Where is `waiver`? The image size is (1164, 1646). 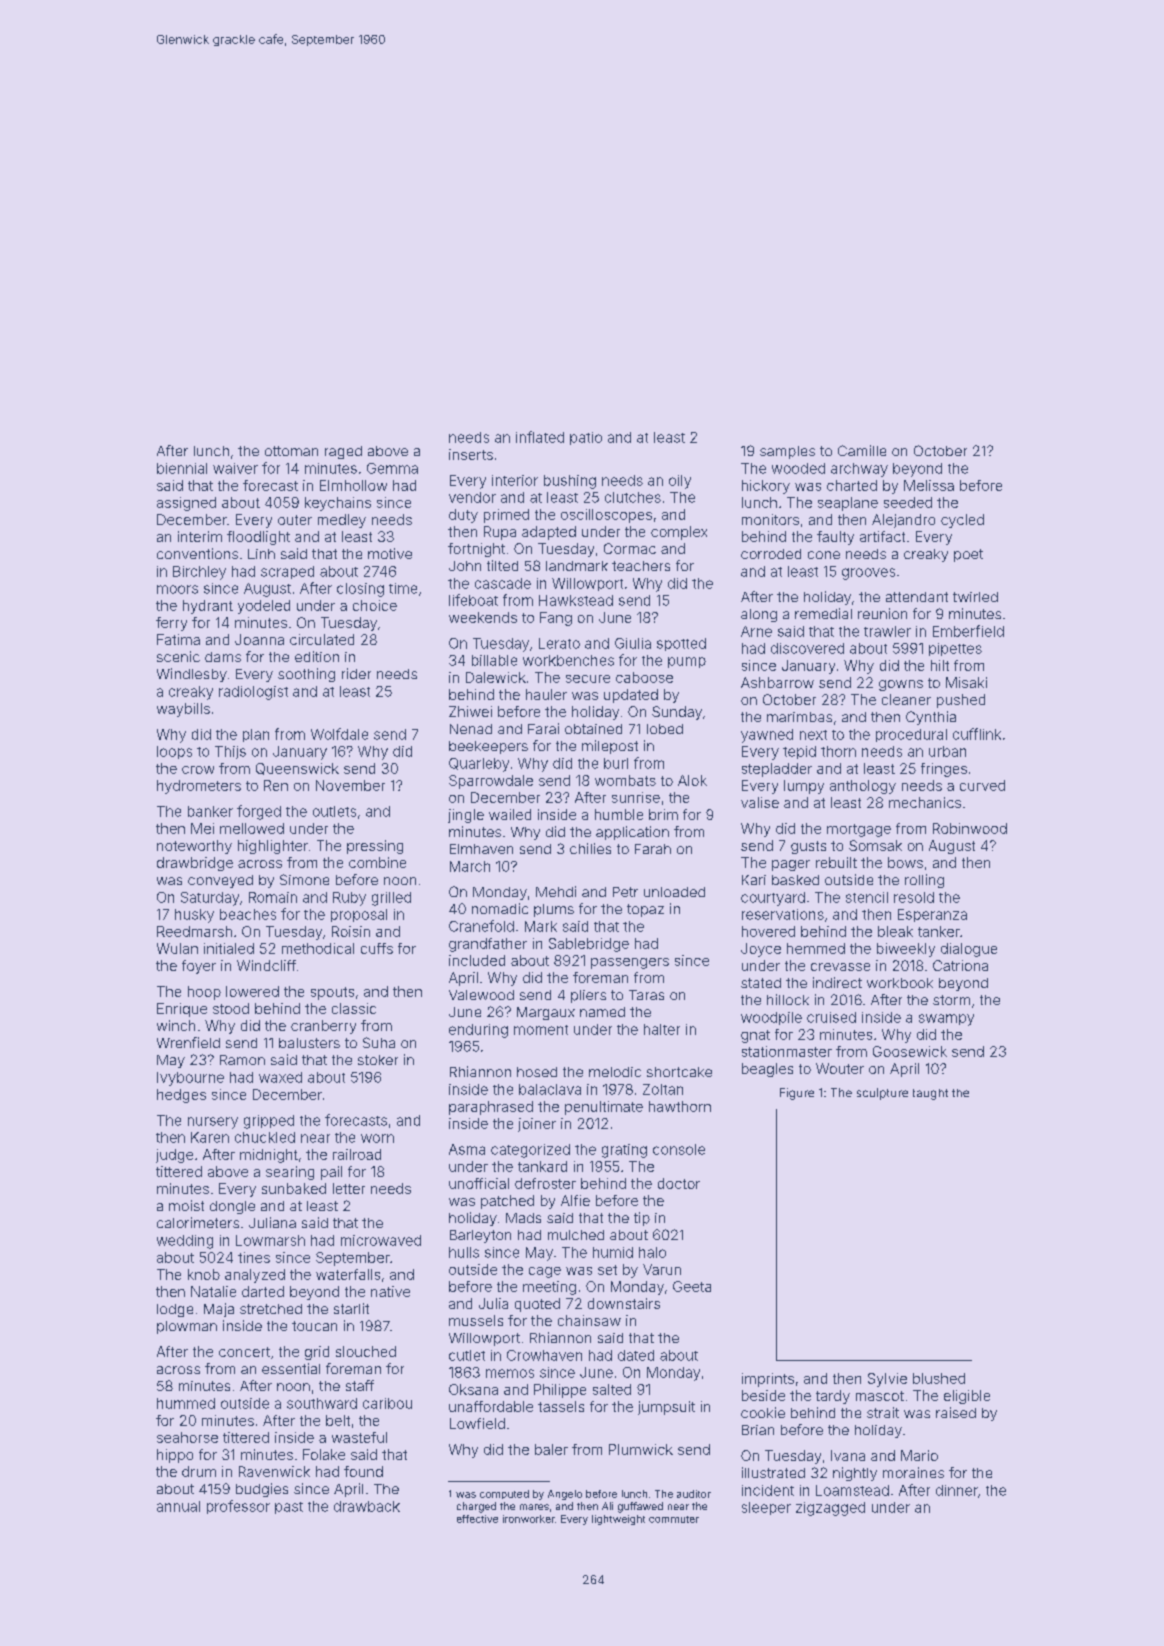 waiver is located at coordinates (235, 468).
